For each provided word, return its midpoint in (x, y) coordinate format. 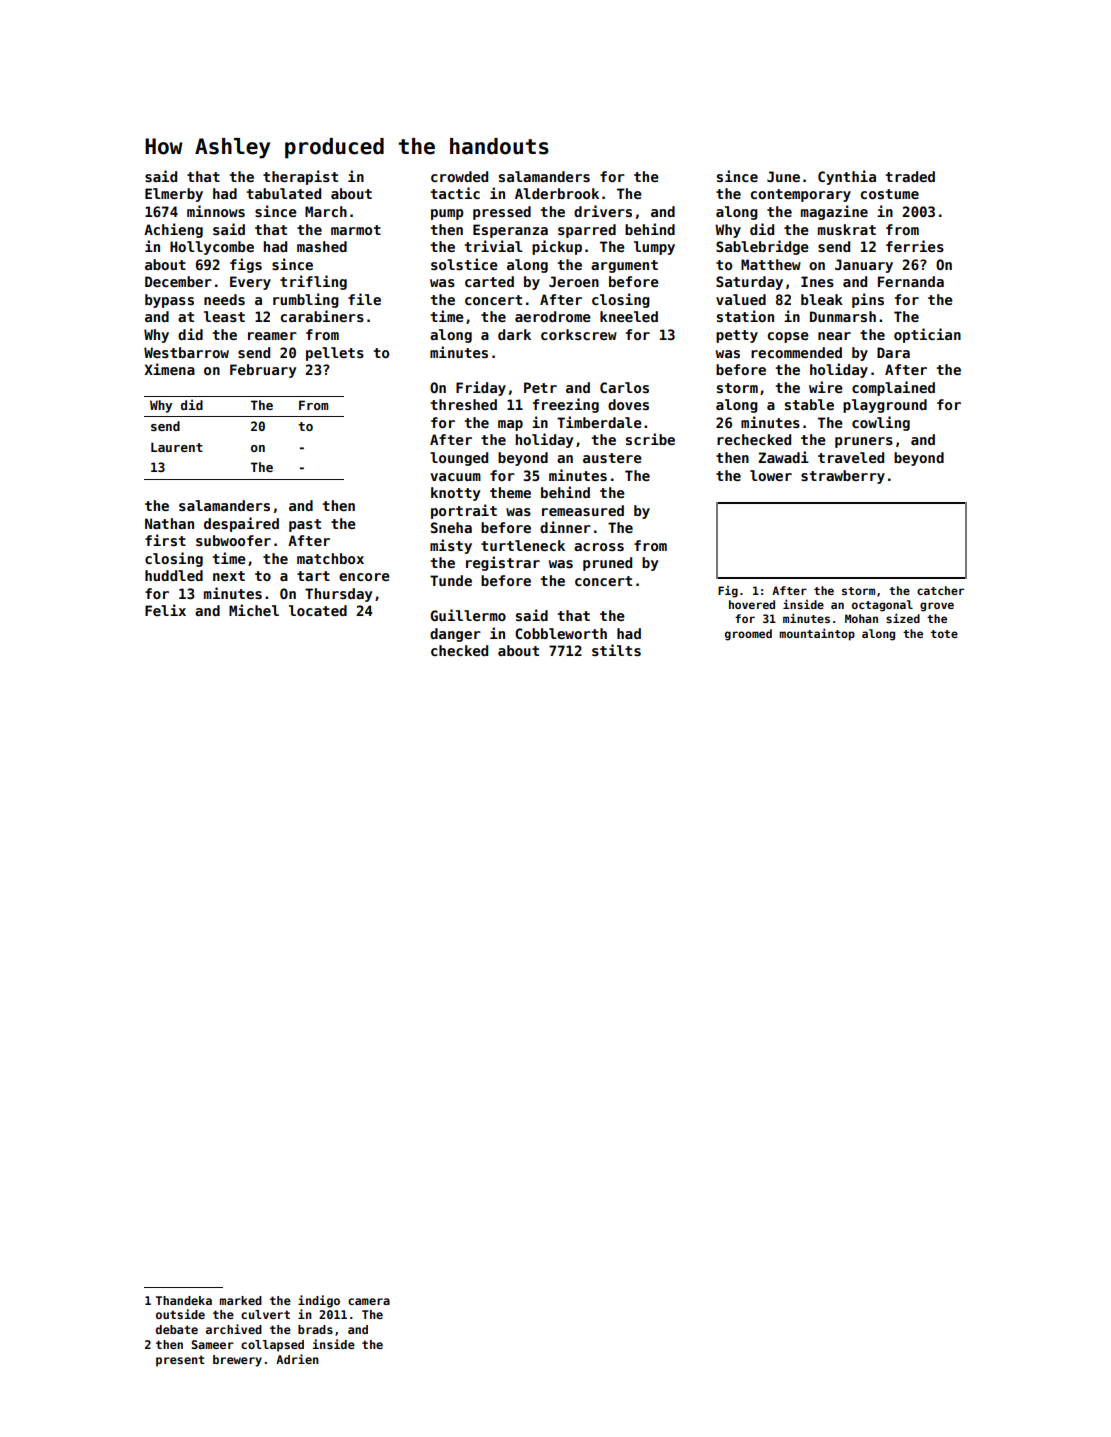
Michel (254, 610)
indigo (319, 1301)
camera (369, 1301)
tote (944, 634)
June (783, 176)
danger (455, 635)
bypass (169, 301)
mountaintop (817, 634)
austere (612, 458)
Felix (165, 610)
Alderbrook (557, 193)
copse (788, 337)
